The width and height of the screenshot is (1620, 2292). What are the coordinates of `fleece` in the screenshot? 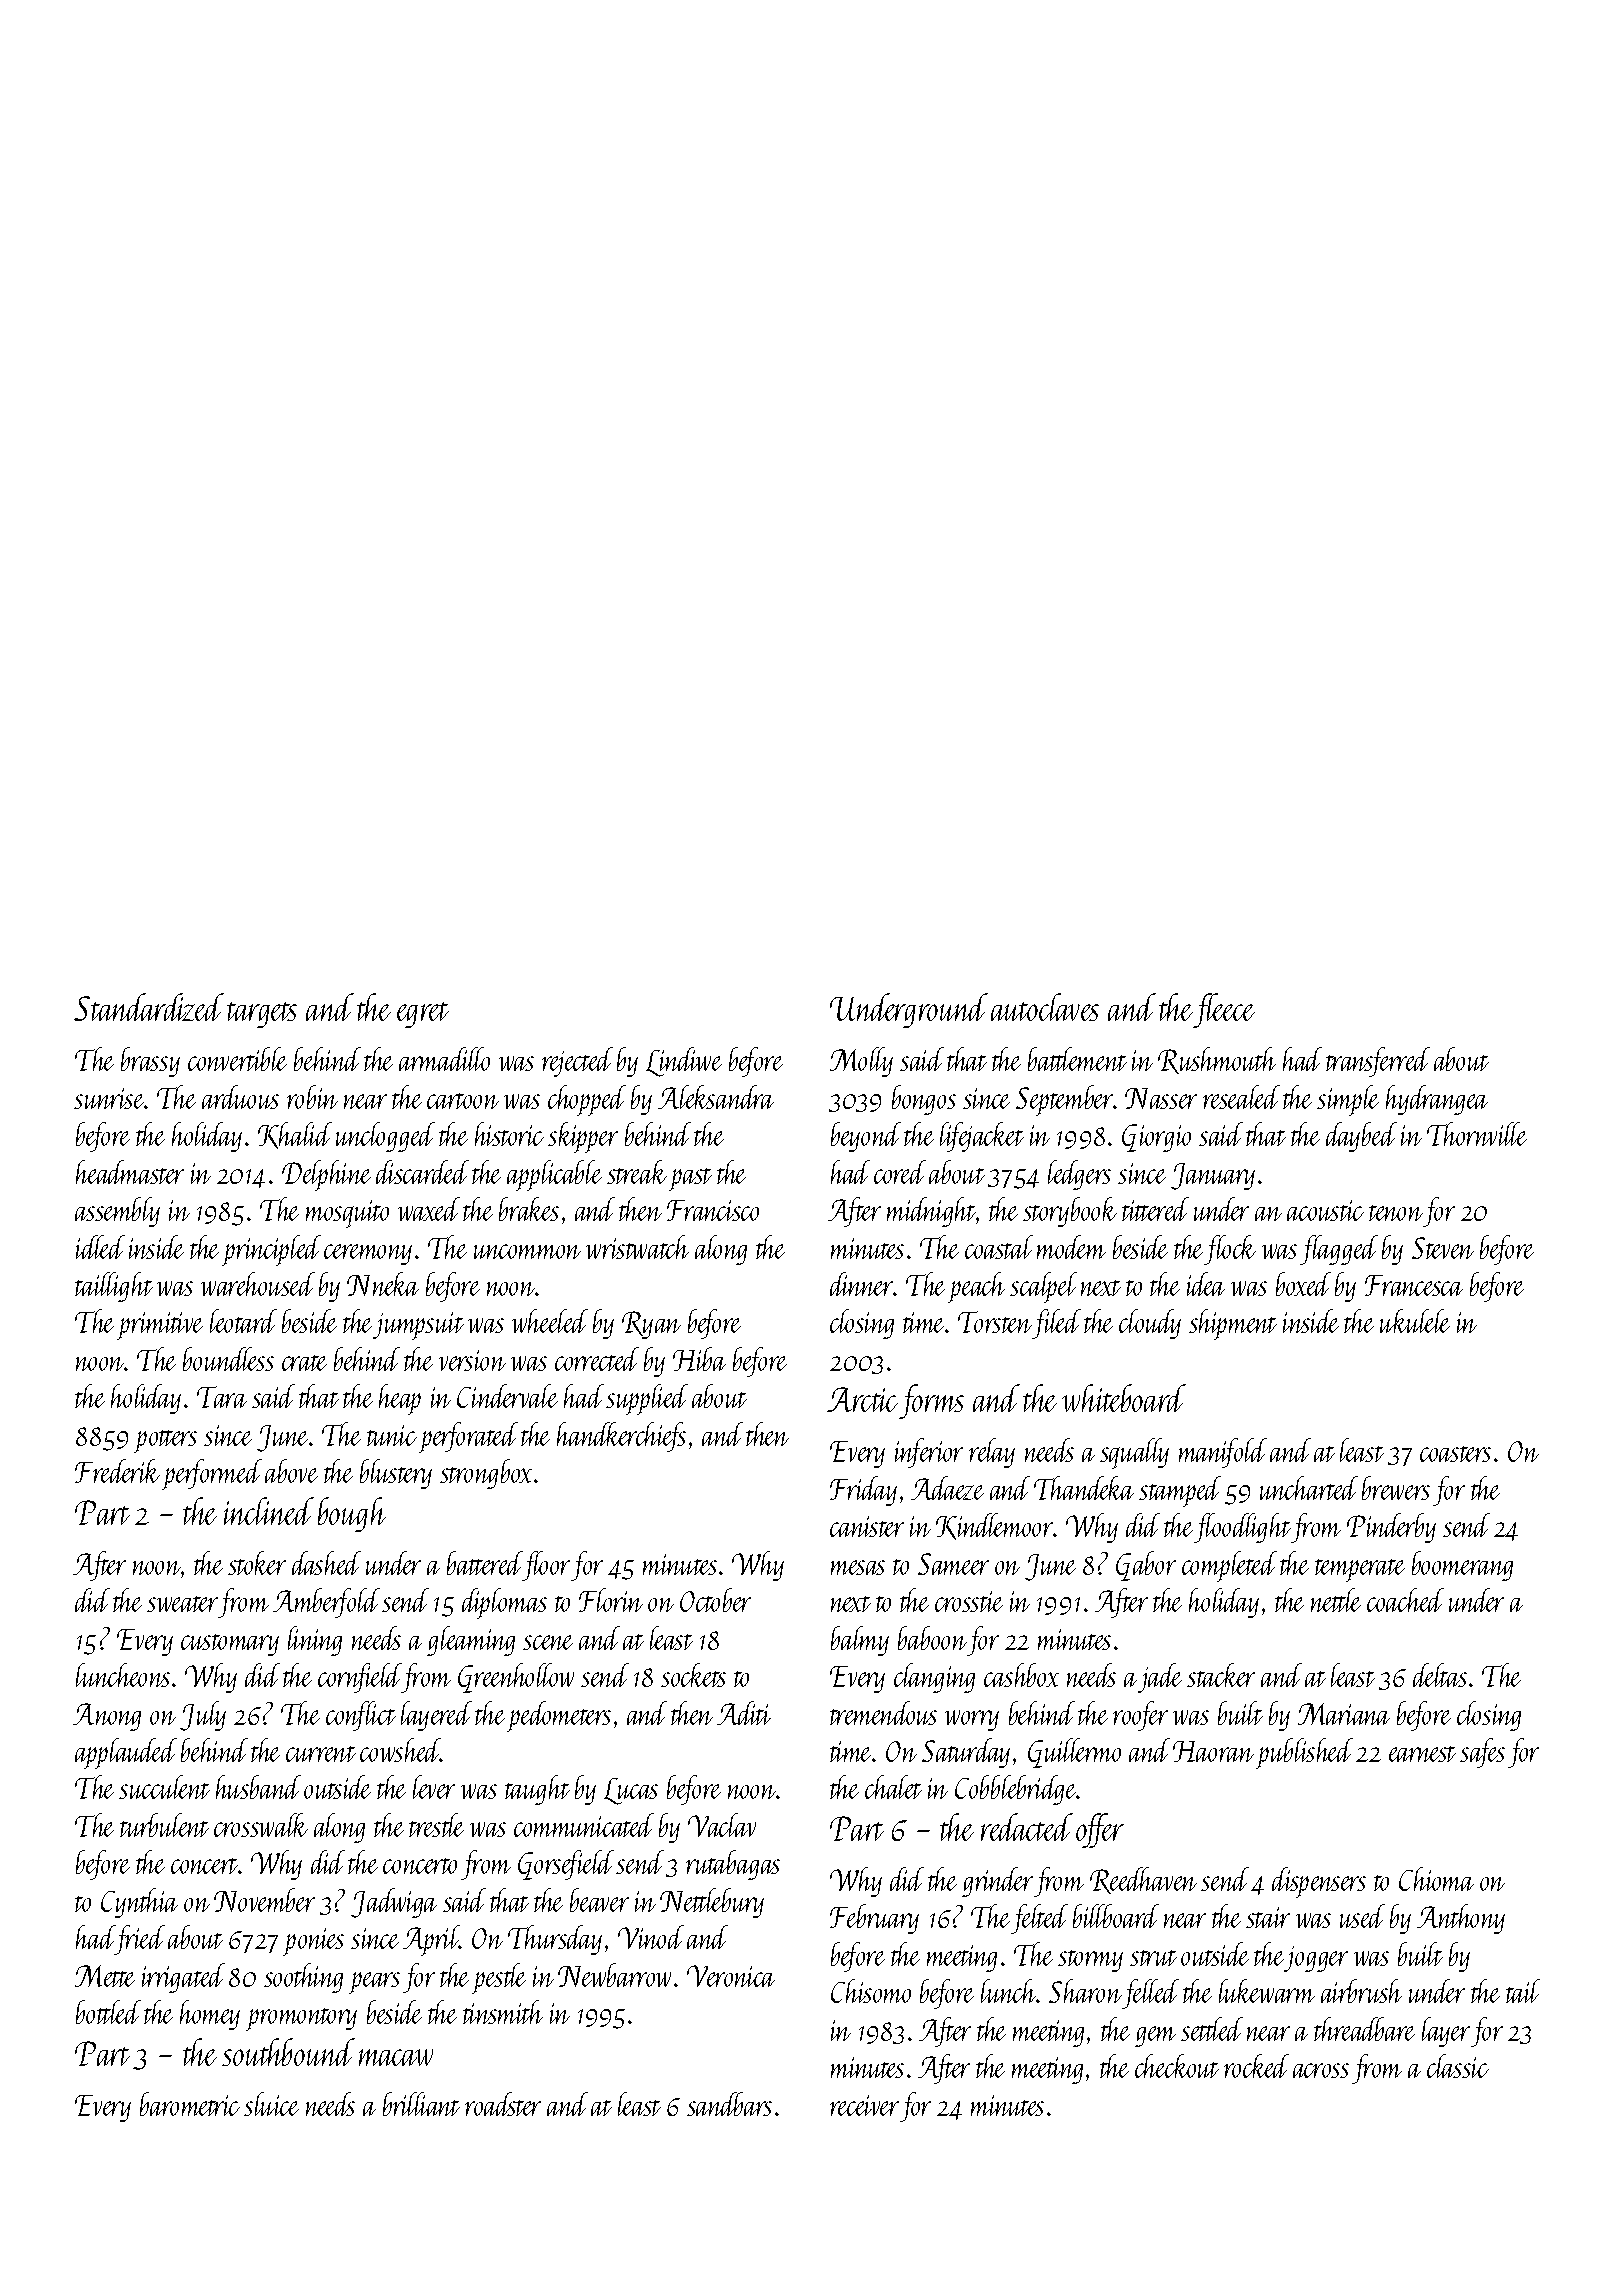 It's located at (1224, 1010).
